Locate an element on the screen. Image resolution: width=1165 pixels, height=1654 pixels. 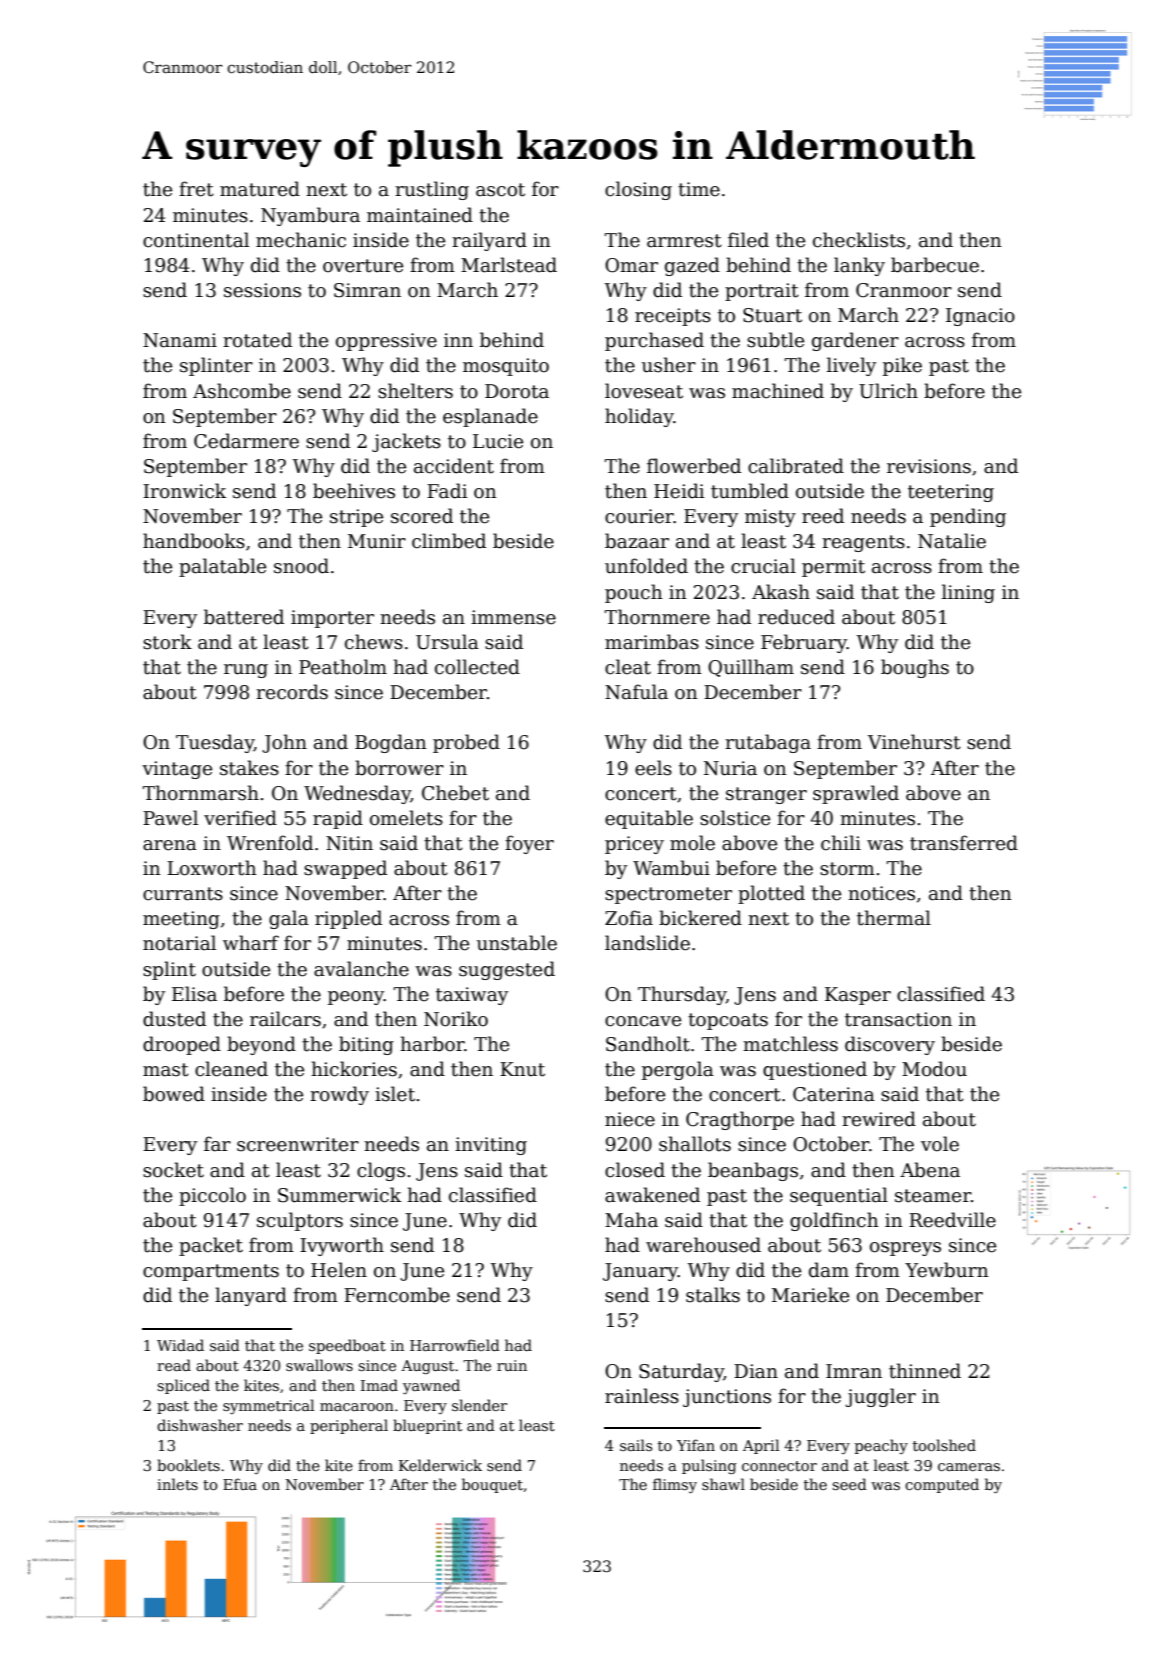
mechanic is located at coordinates (301, 240).
